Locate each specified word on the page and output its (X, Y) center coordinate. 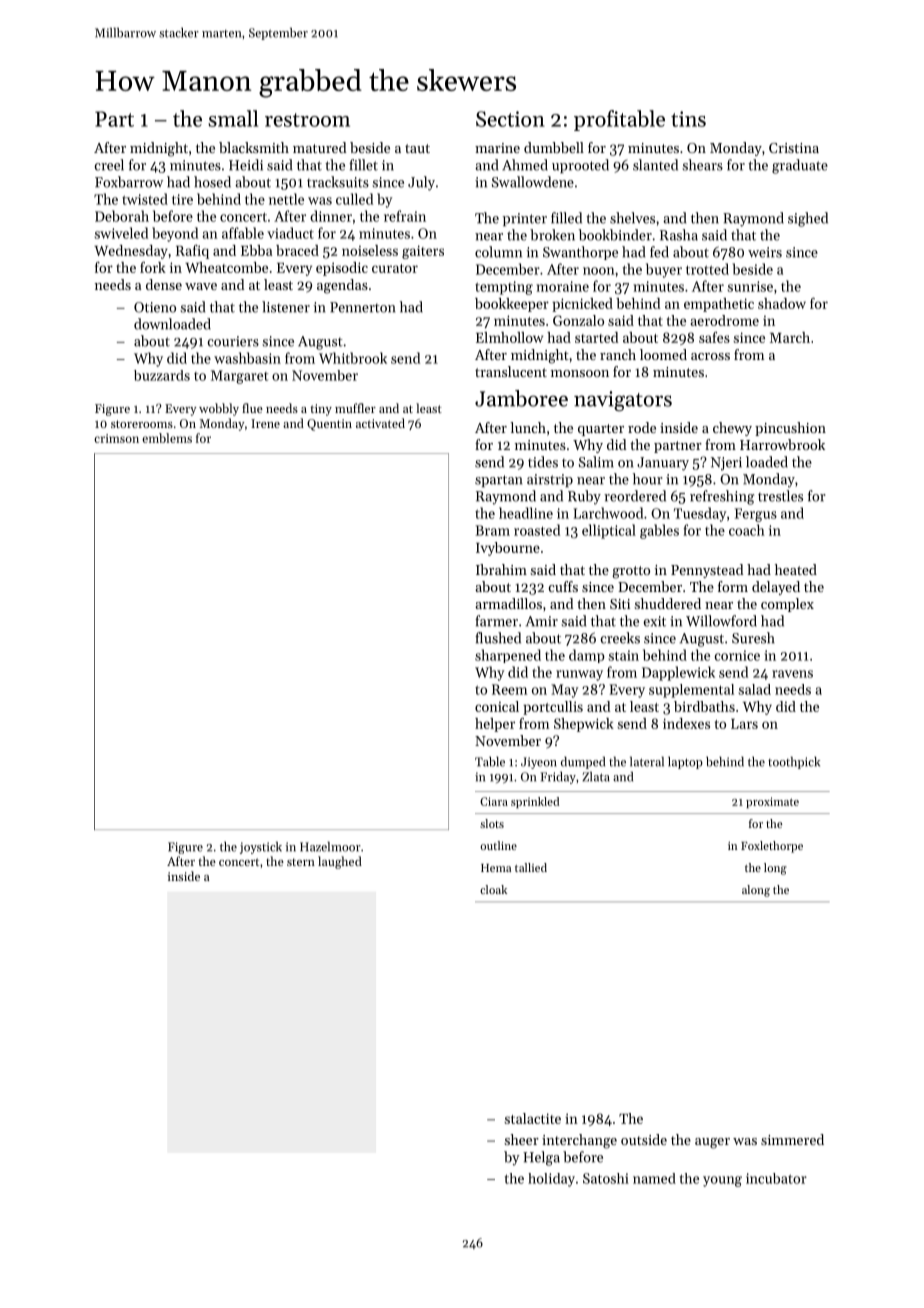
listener (286, 307)
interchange (579, 1141)
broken (552, 235)
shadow (782, 303)
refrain (405, 216)
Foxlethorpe (772, 847)
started (597, 337)
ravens (792, 674)
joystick (261, 848)
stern (301, 862)
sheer (522, 1139)
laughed (340, 862)
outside (644, 1139)
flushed (498, 638)
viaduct (290, 233)
